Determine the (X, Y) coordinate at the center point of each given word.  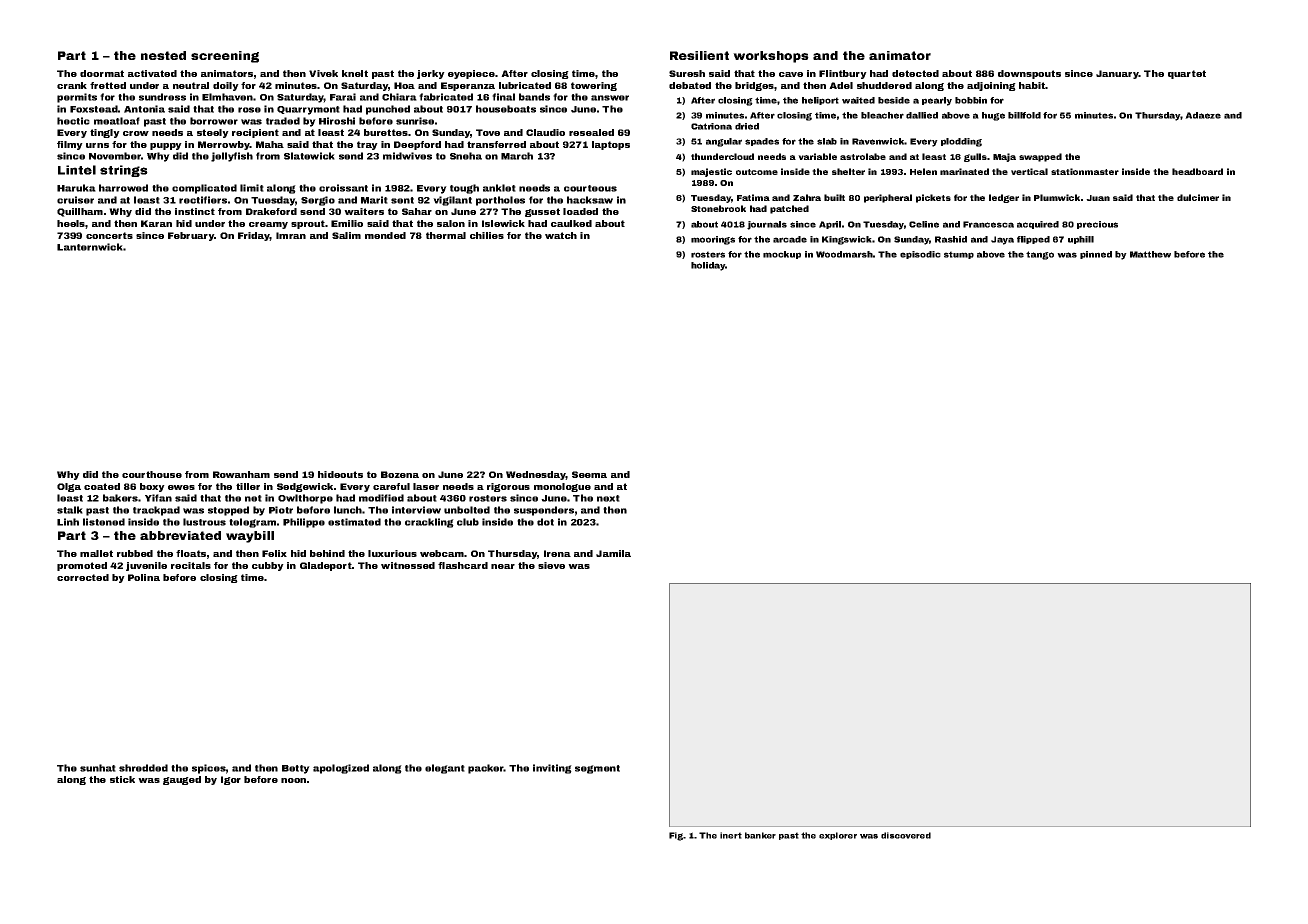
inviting (552, 769)
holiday (708, 266)
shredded (143, 768)
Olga (69, 487)
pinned (1096, 255)
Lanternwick (90, 247)
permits (77, 98)
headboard (1197, 171)
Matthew (1150, 254)
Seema (589, 474)
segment (597, 769)
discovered (906, 835)
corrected (83, 577)
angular (724, 142)
